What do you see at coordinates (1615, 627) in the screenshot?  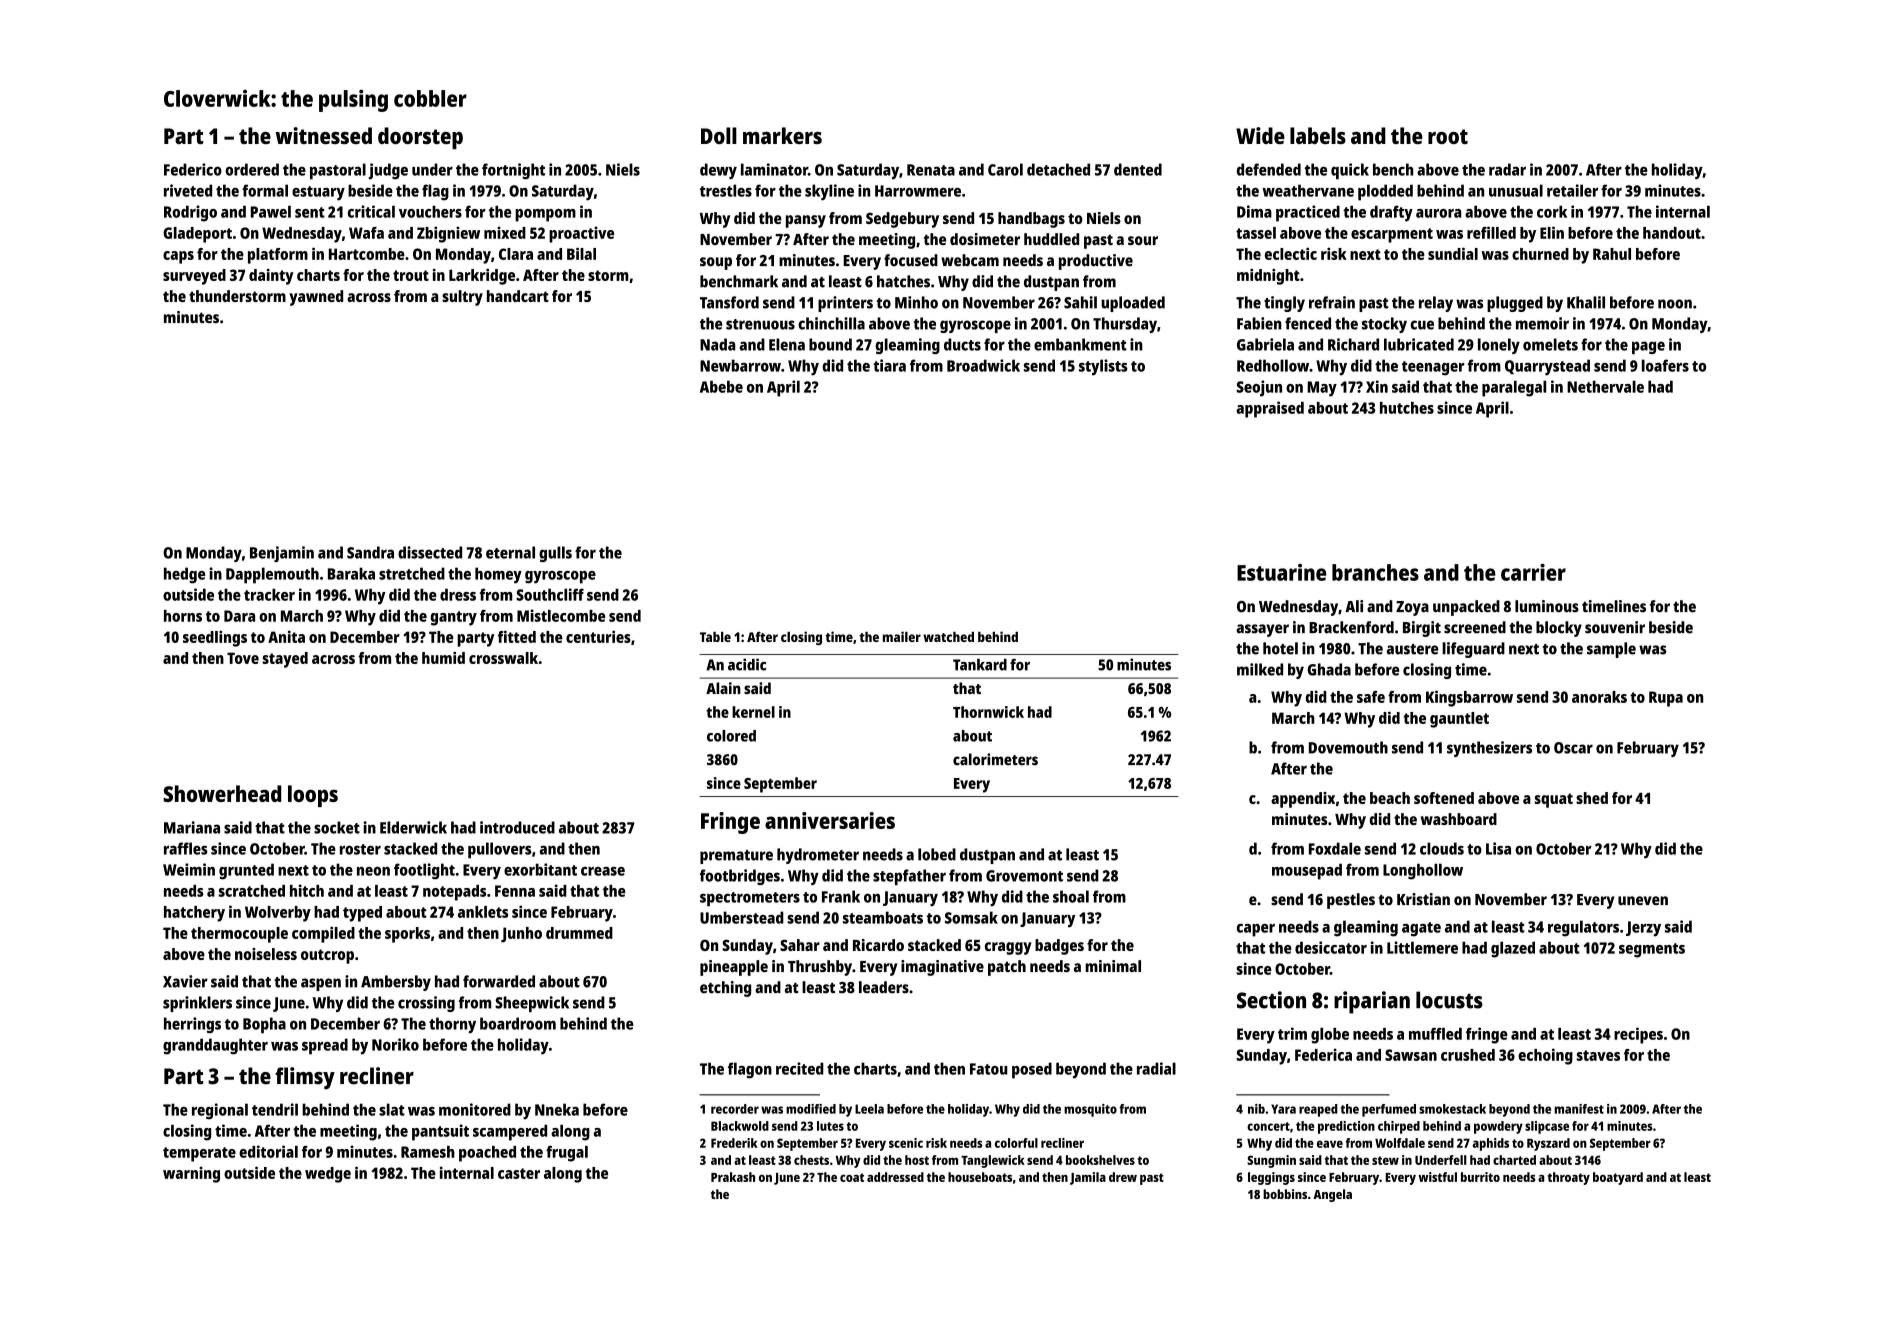 I see `souvenir` at bounding box center [1615, 627].
